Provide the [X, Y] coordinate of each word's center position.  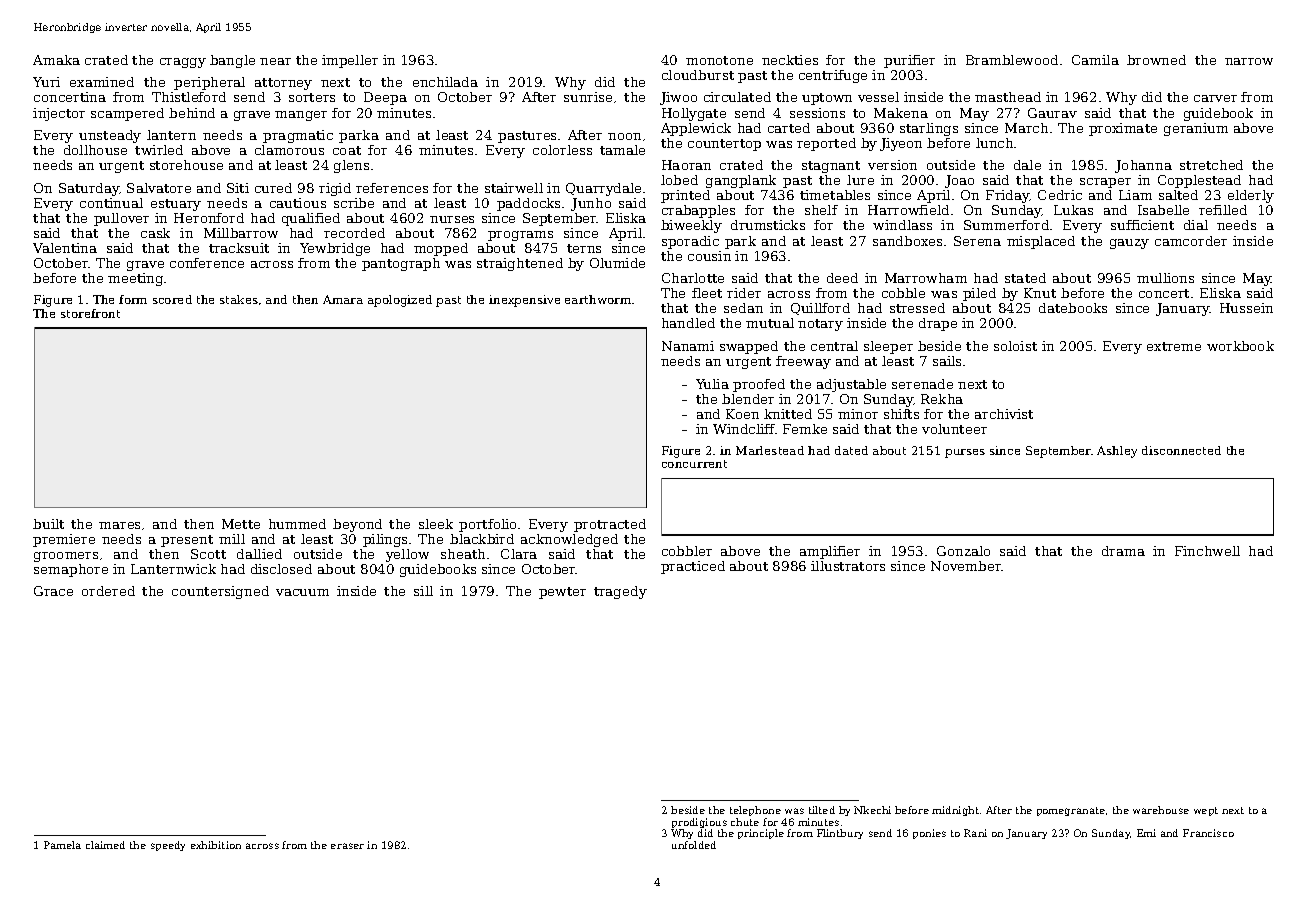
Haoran [686, 165]
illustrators [848, 566]
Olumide [617, 263]
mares [119, 525]
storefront [90, 313]
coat [347, 150]
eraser [347, 846]
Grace [53, 591]
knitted [788, 414]
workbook [1240, 346]
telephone [755, 811]
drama [1123, 551]
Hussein [1246, 308]
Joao [959, 181]
